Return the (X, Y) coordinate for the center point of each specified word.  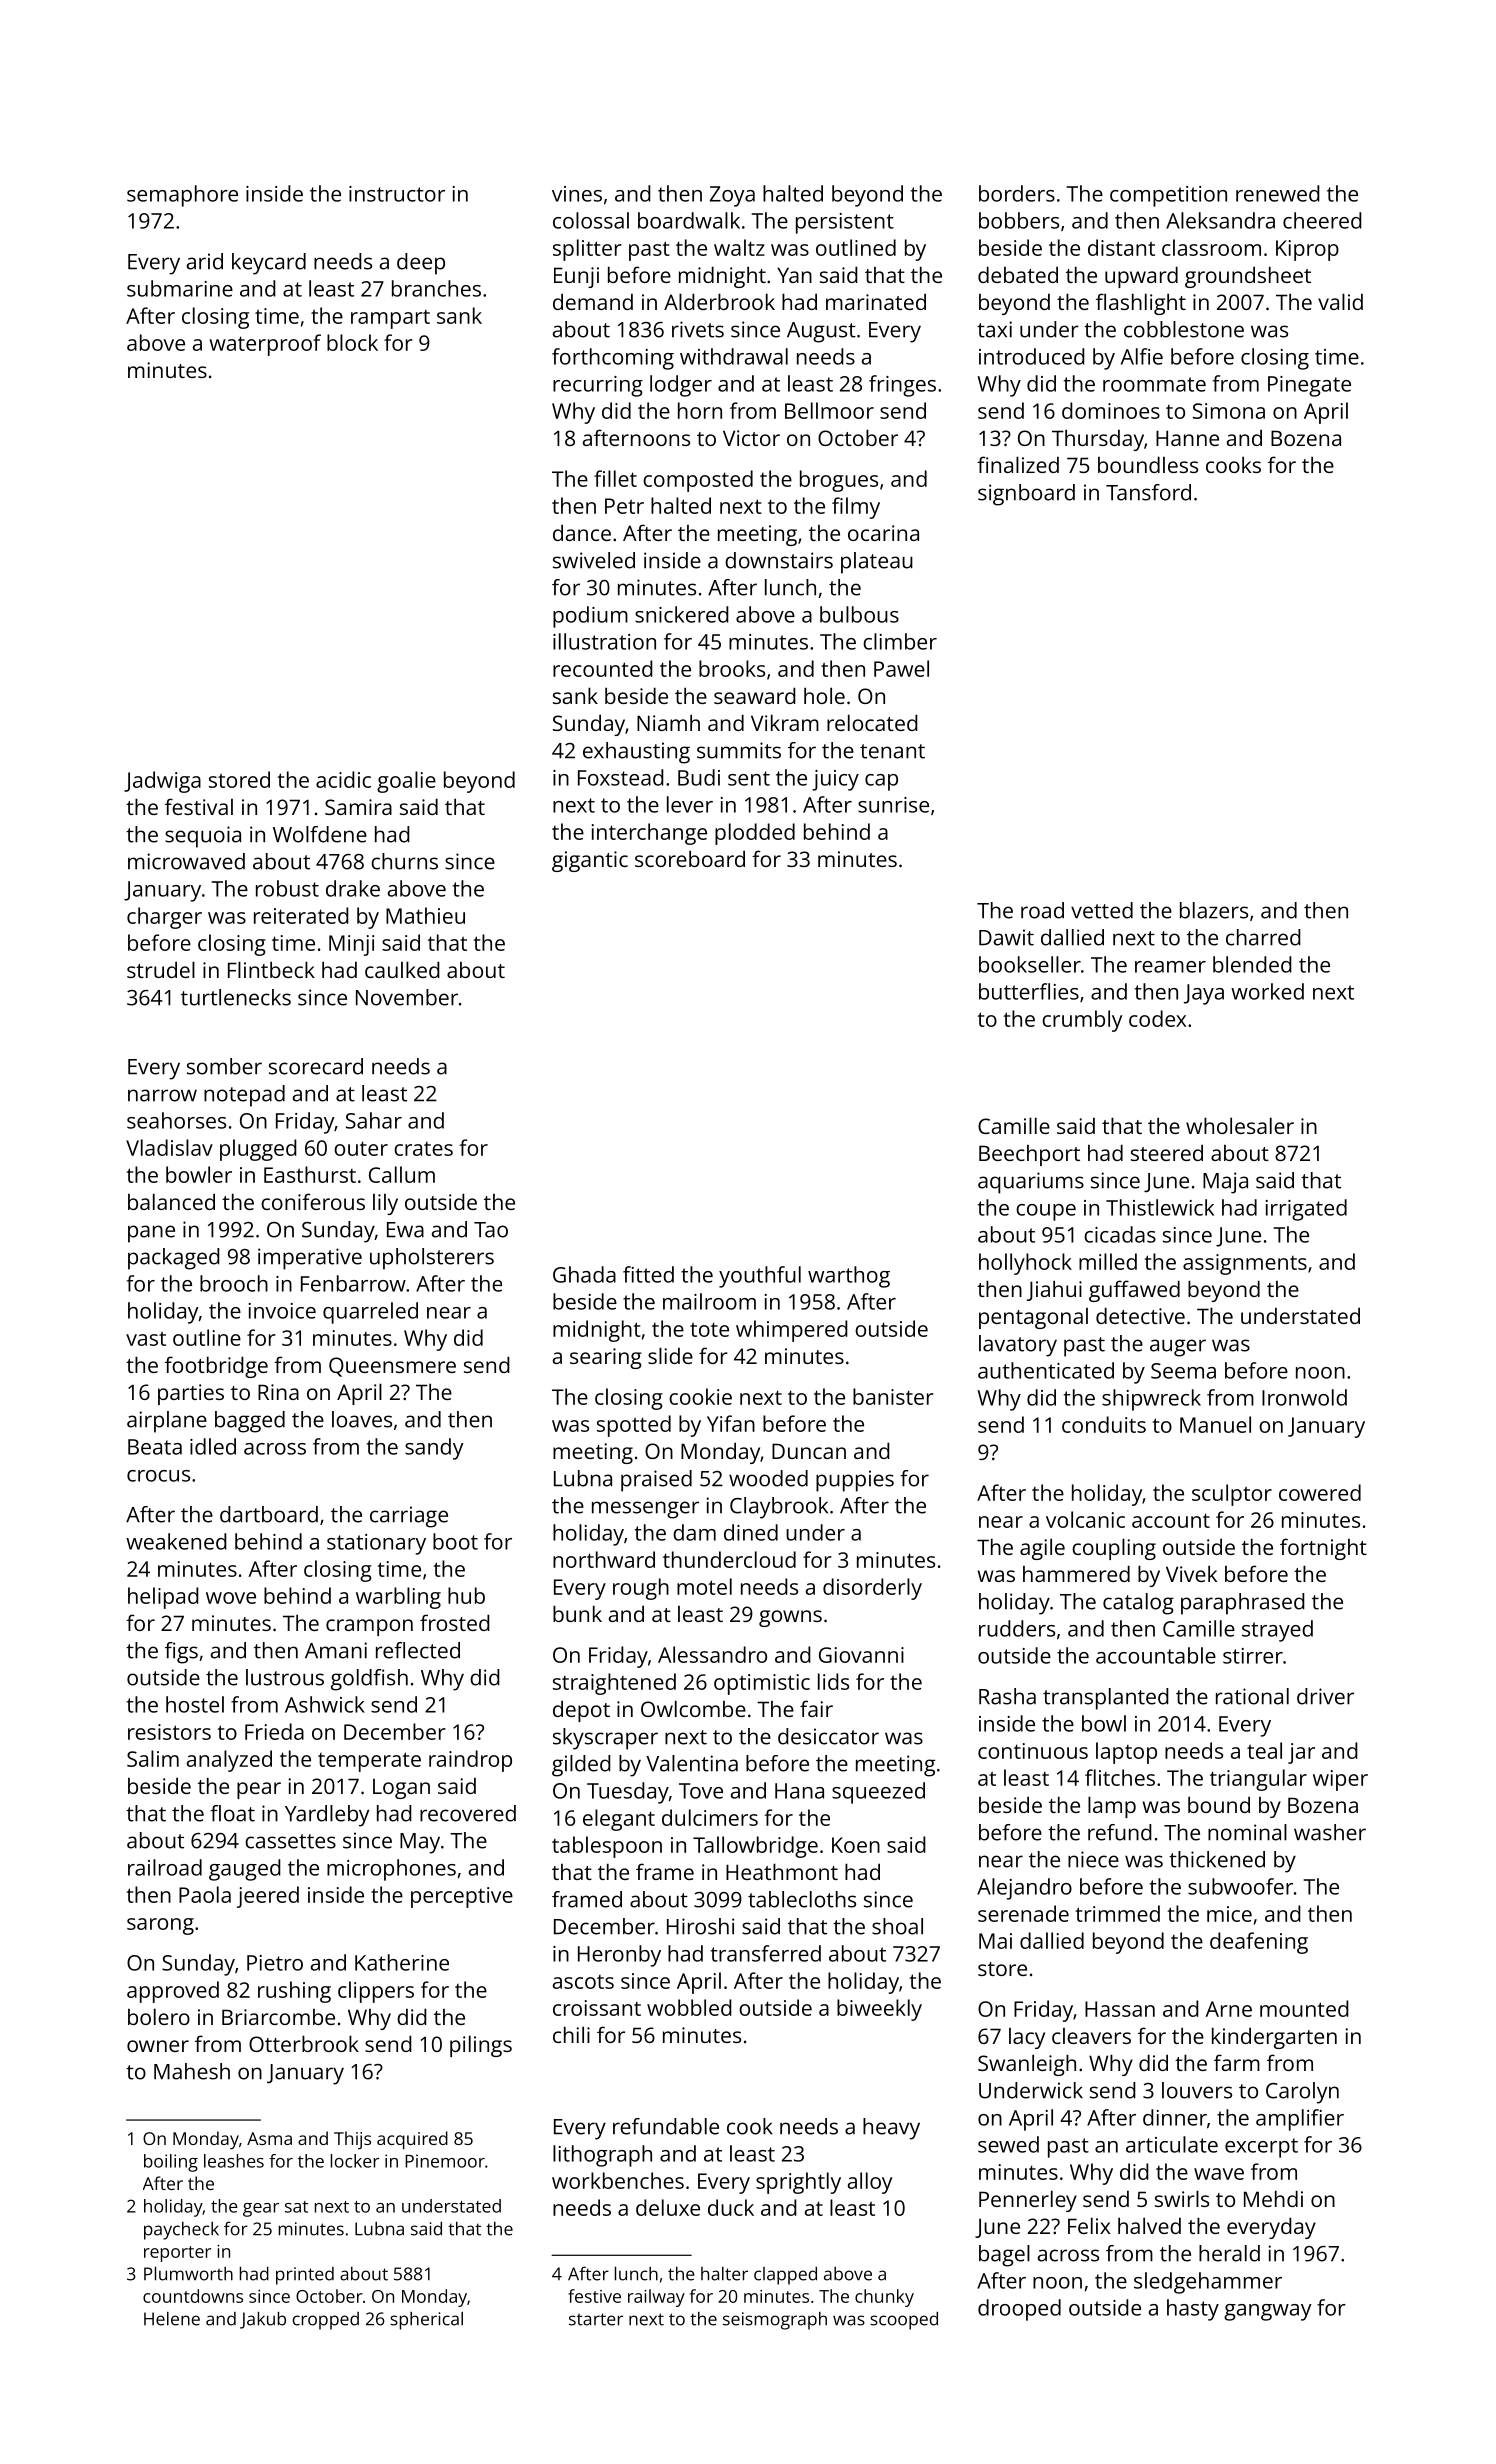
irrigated (1306, 1210)
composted (698, 481)
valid (1340, 301)
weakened (176, 1541)
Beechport (1029, 1155)
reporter (177, 2254)
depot (581, 1711)
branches (436, 288)
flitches (1120, 1777)
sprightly (798, 2183)
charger (164, 918)
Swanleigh (1027, 2065)
